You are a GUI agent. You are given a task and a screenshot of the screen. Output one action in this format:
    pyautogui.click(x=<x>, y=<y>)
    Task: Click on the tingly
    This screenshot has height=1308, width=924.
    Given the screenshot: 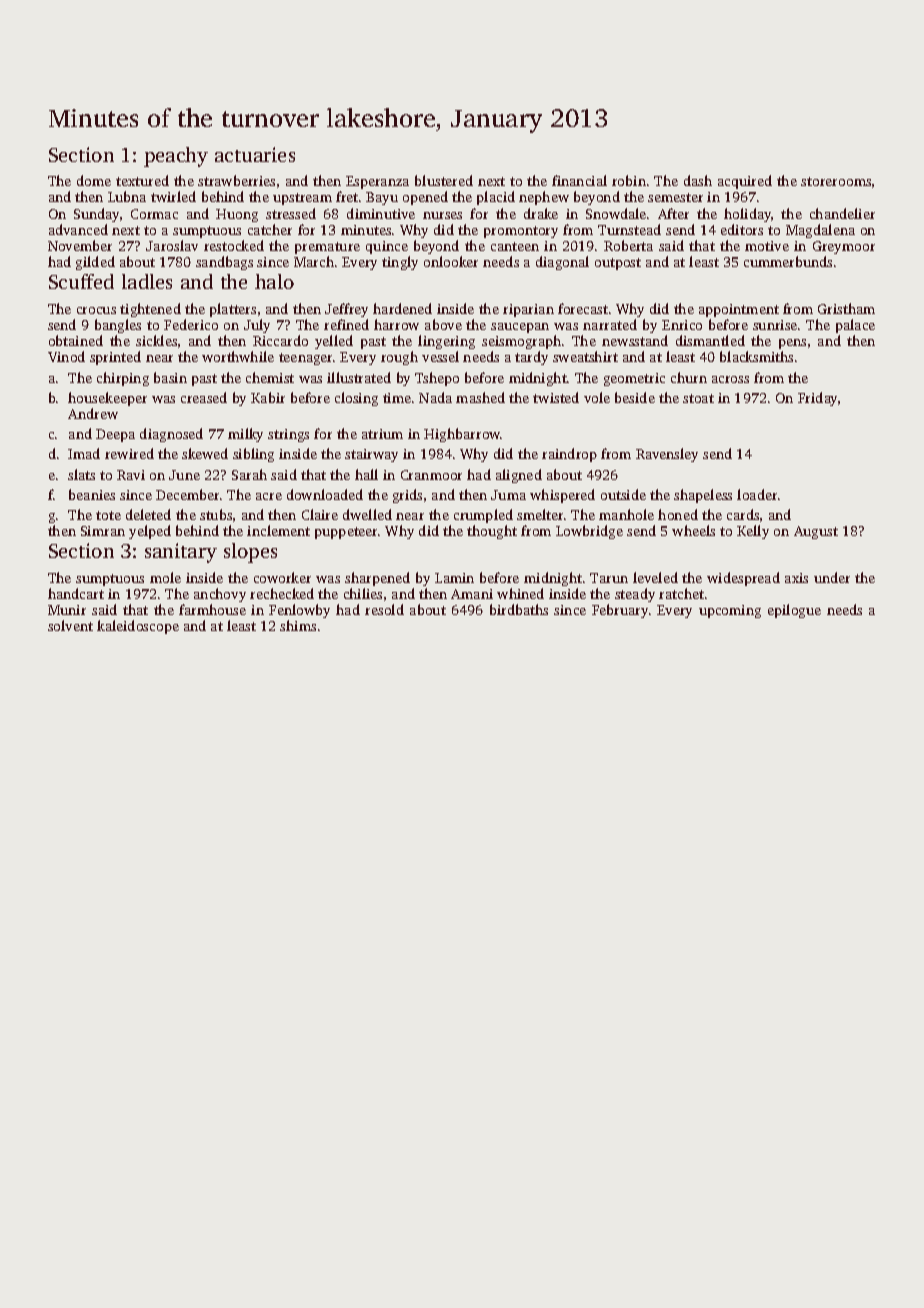 What is the action you would take?
    pyautogui.click(x=400, y=263)
